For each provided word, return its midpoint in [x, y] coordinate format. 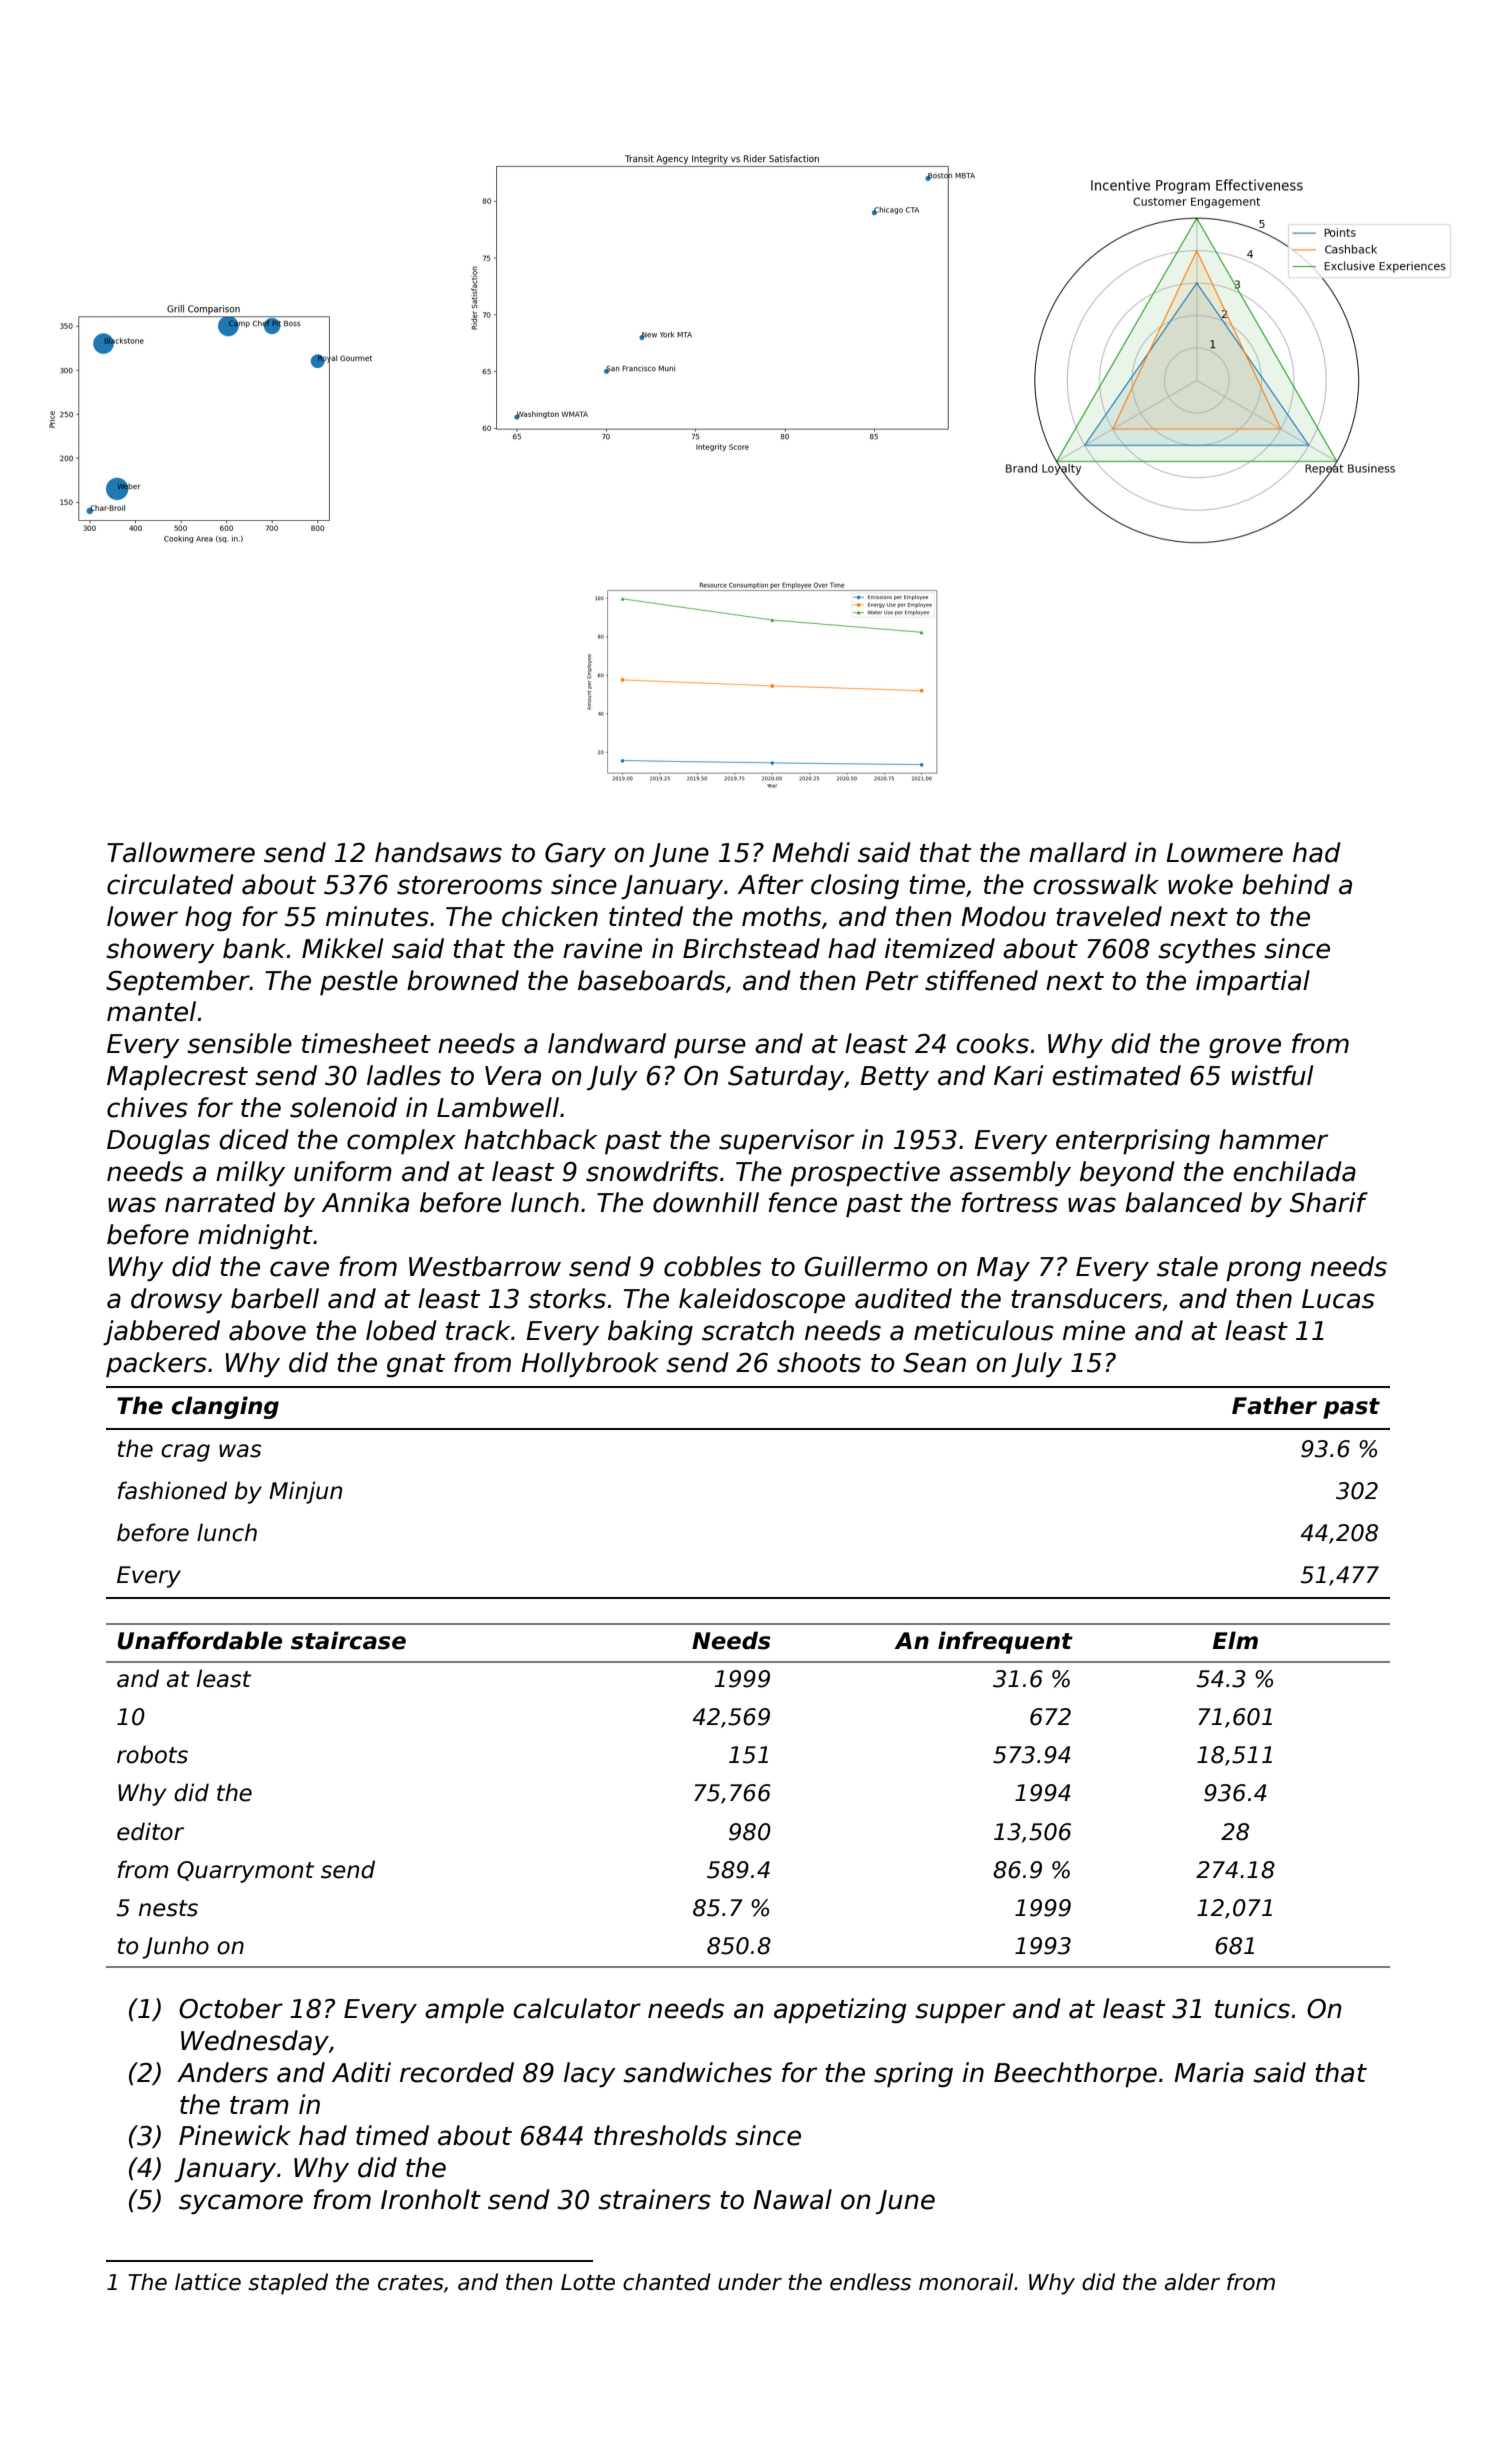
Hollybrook [590, 1364]
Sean [934, 1362]
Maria [1209, 2072]
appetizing [840, 2010]
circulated [170, 884]
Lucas [1338, 1299]
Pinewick [235, 2135]
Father [1274, 1405]
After [770, 884]
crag [185, 1453]
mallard [1078, 852]
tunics [1252, 2008]
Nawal [792, 2199]
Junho [176, 1947]
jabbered [161, 1332]
